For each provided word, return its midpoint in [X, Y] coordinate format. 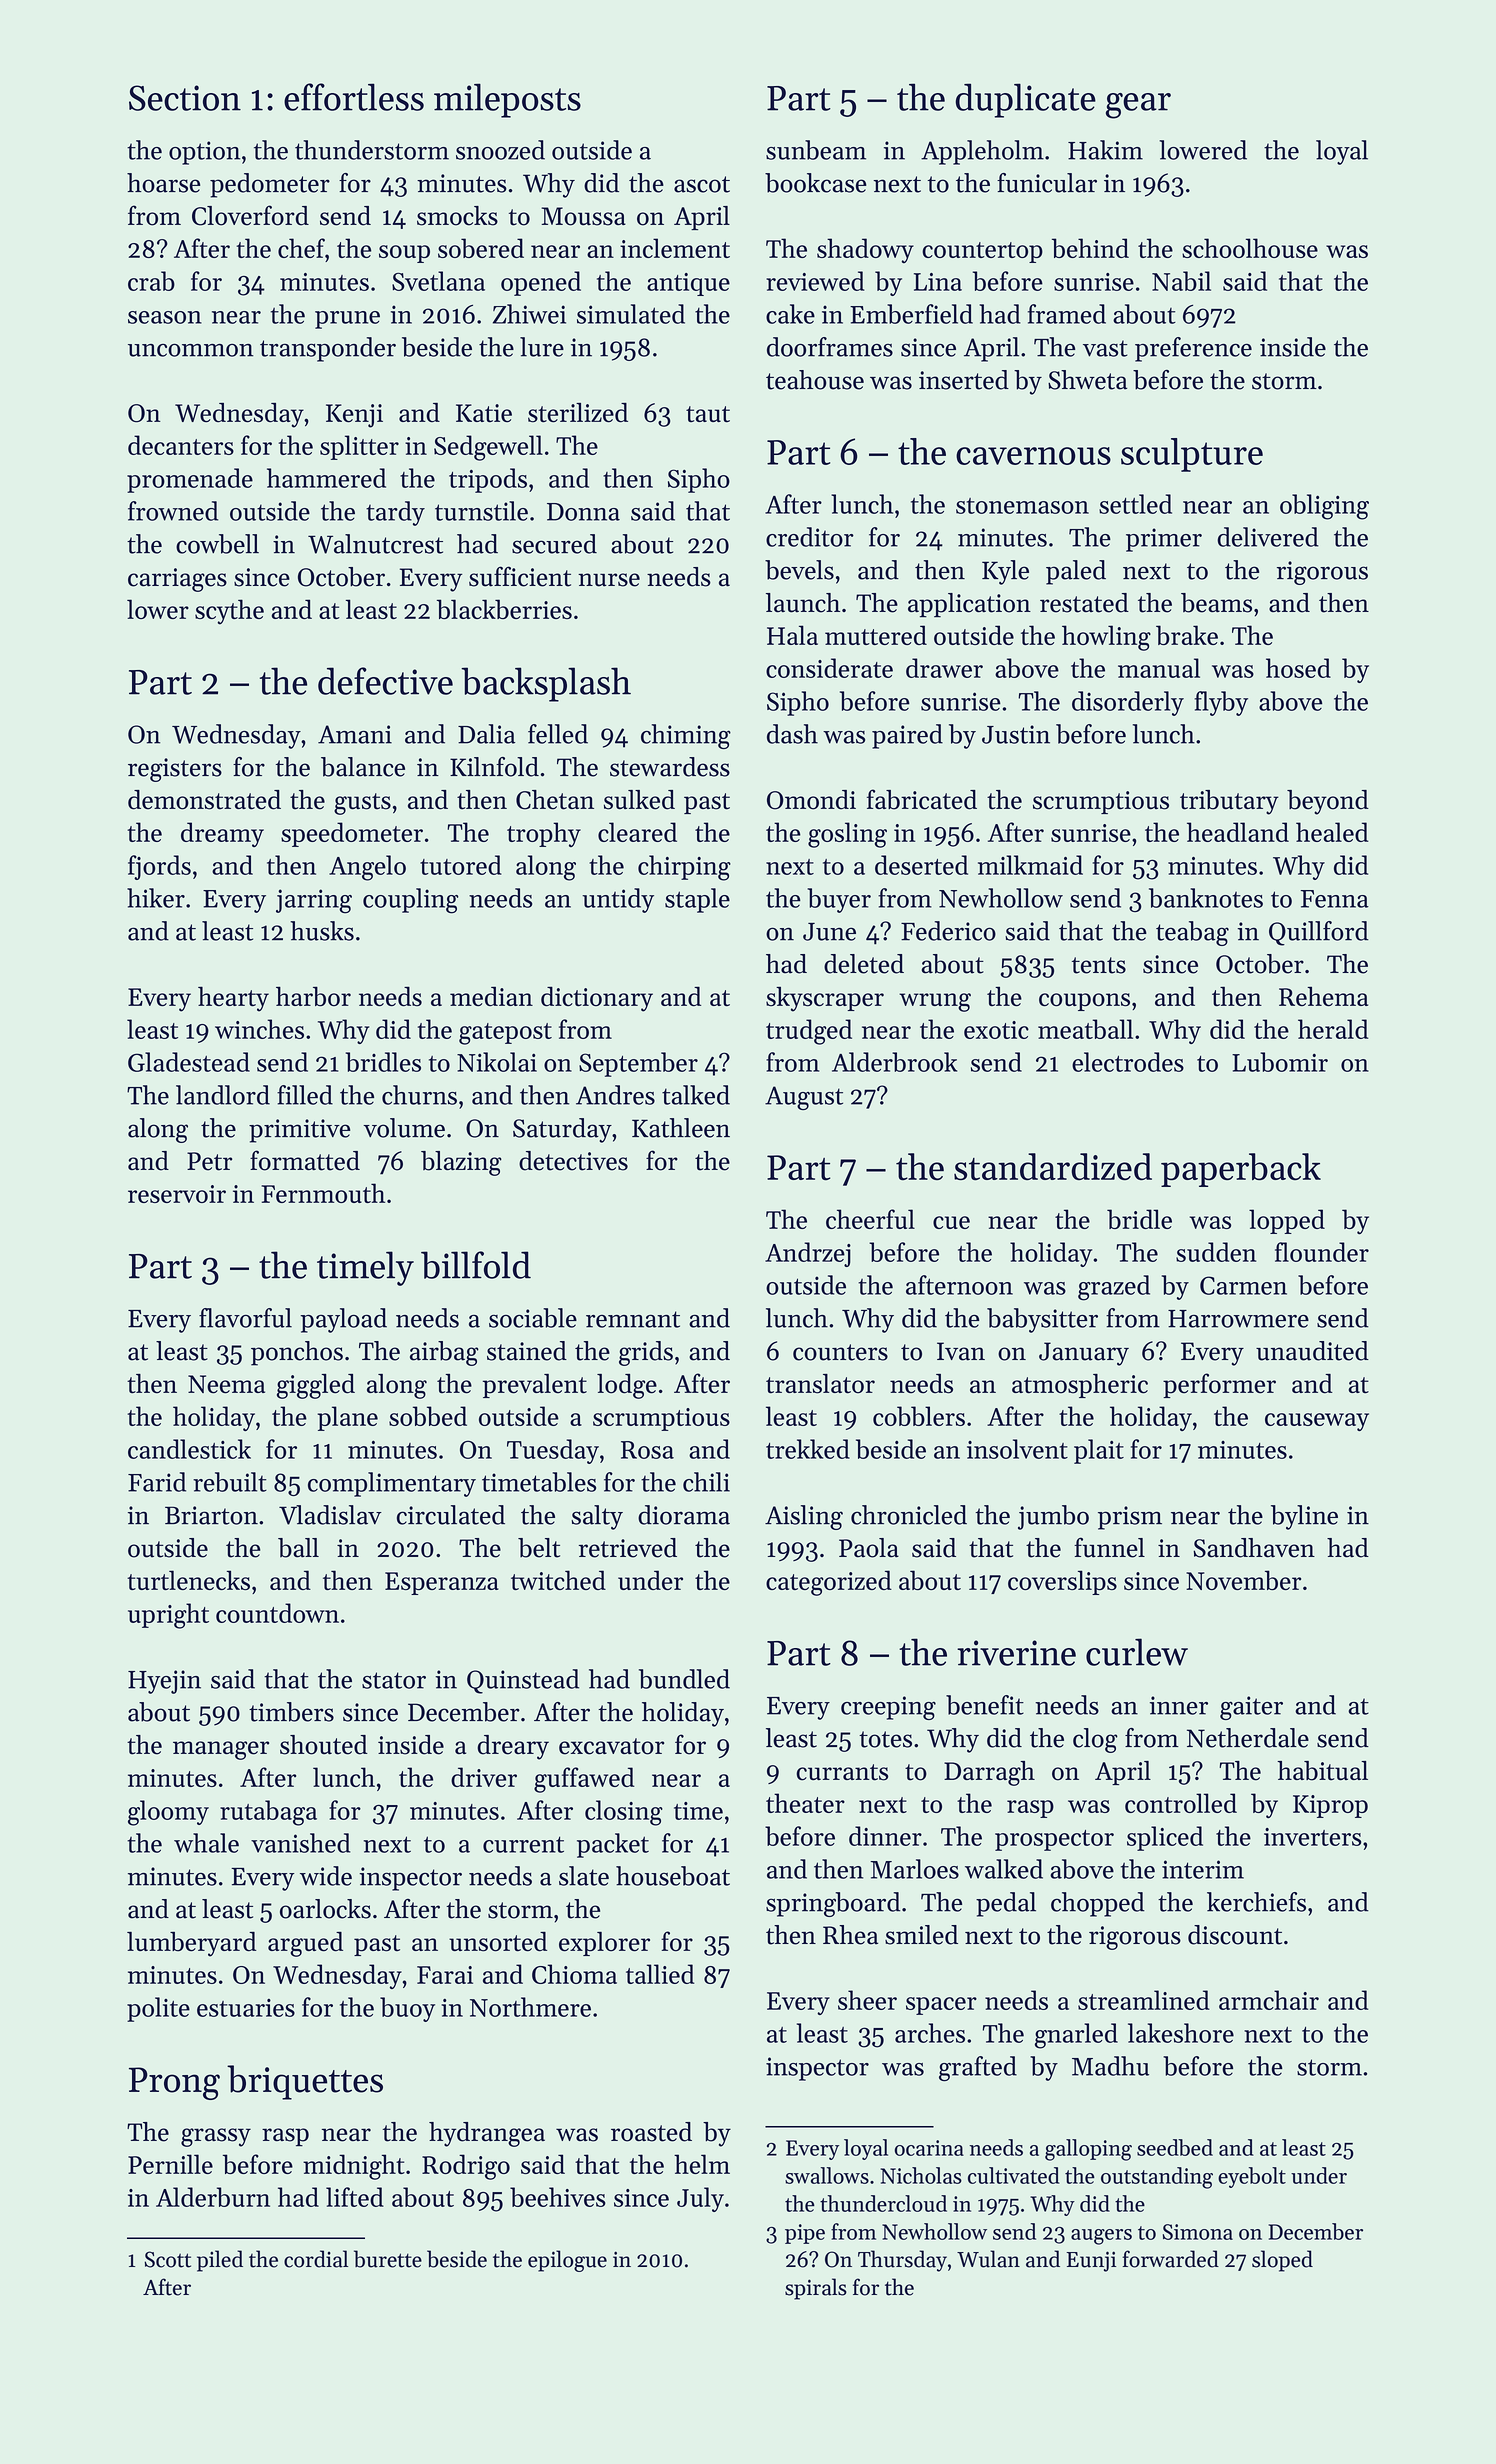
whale [206, 1843]
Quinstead [523, 1681]
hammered [326, 478]
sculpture [1192, 455]
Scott [167, 2259]
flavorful [245, 1318]
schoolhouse [1250, 248]
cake [790, 314]
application [969, 605]
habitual [1322, 1771]
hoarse [163, 183]
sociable [533, 1318]
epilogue [567, 2261]
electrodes [1128, 1062]
